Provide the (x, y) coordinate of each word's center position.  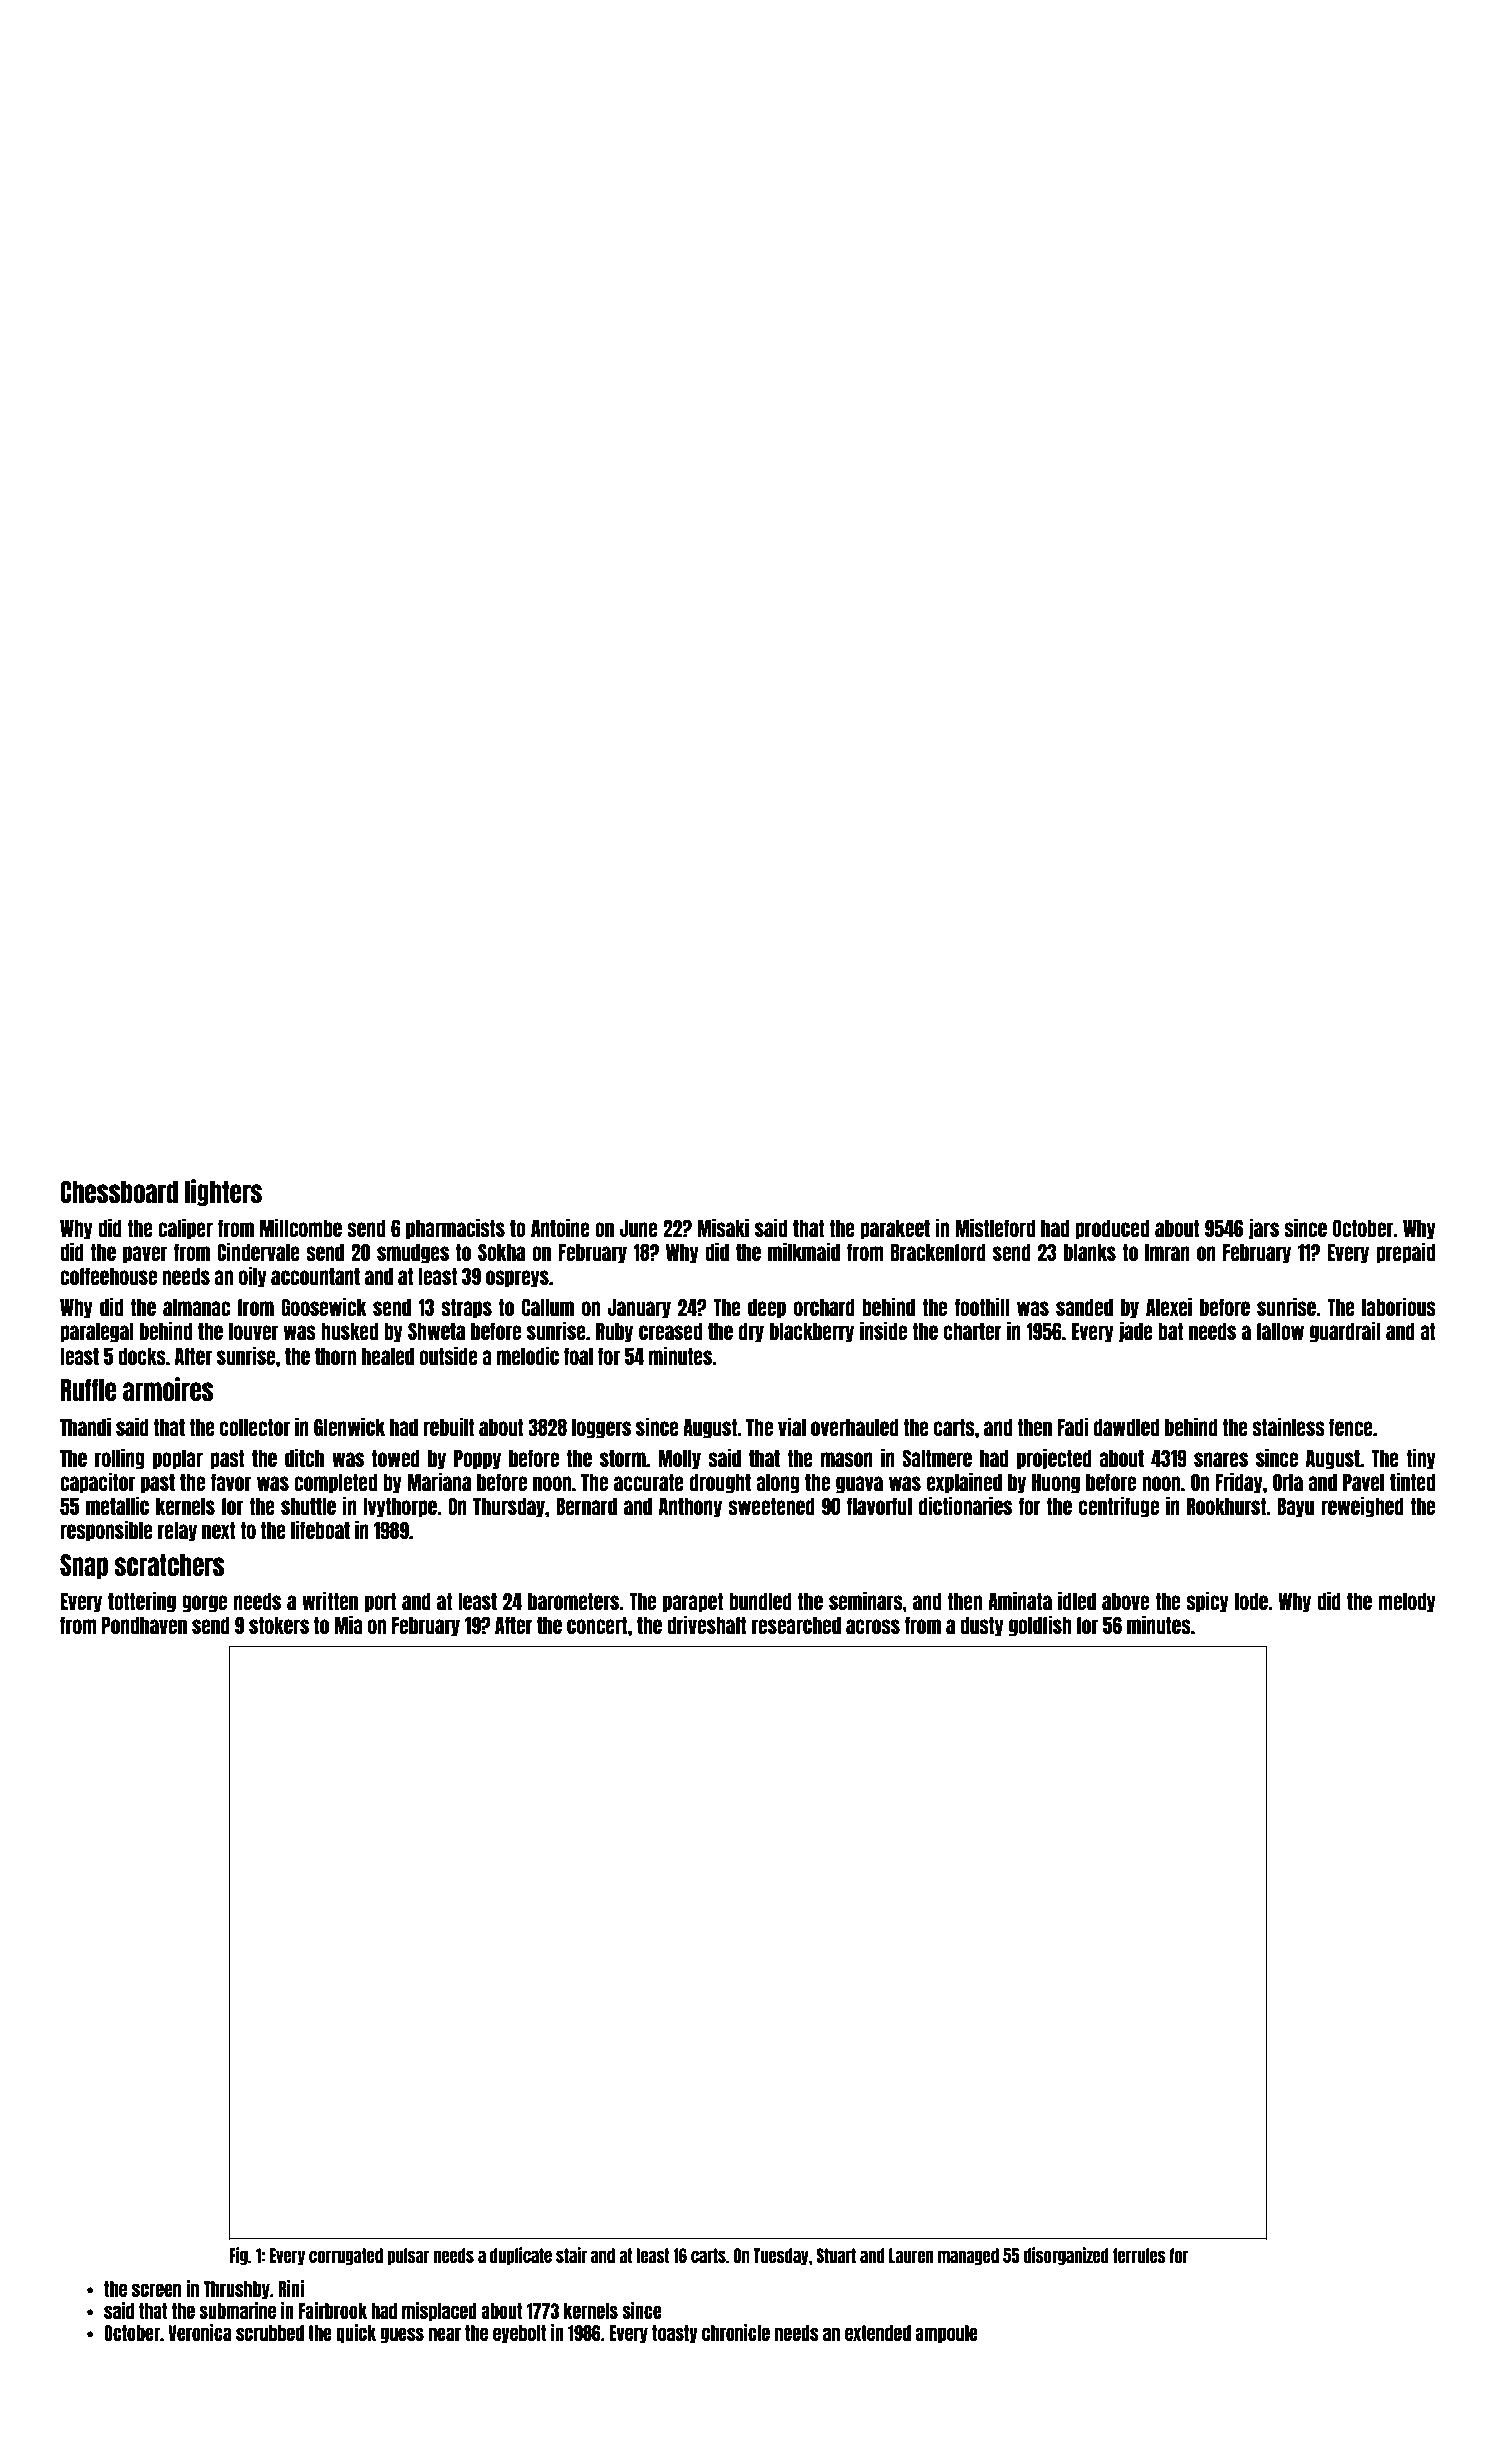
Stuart (836, 2255)
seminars (866, 1600)
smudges (413, 1254)
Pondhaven (144, 1625)
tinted (1412, 1481)
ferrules (1139, 2255)
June (639, 1228)
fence (1351, 1427)
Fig (238, 2256)
